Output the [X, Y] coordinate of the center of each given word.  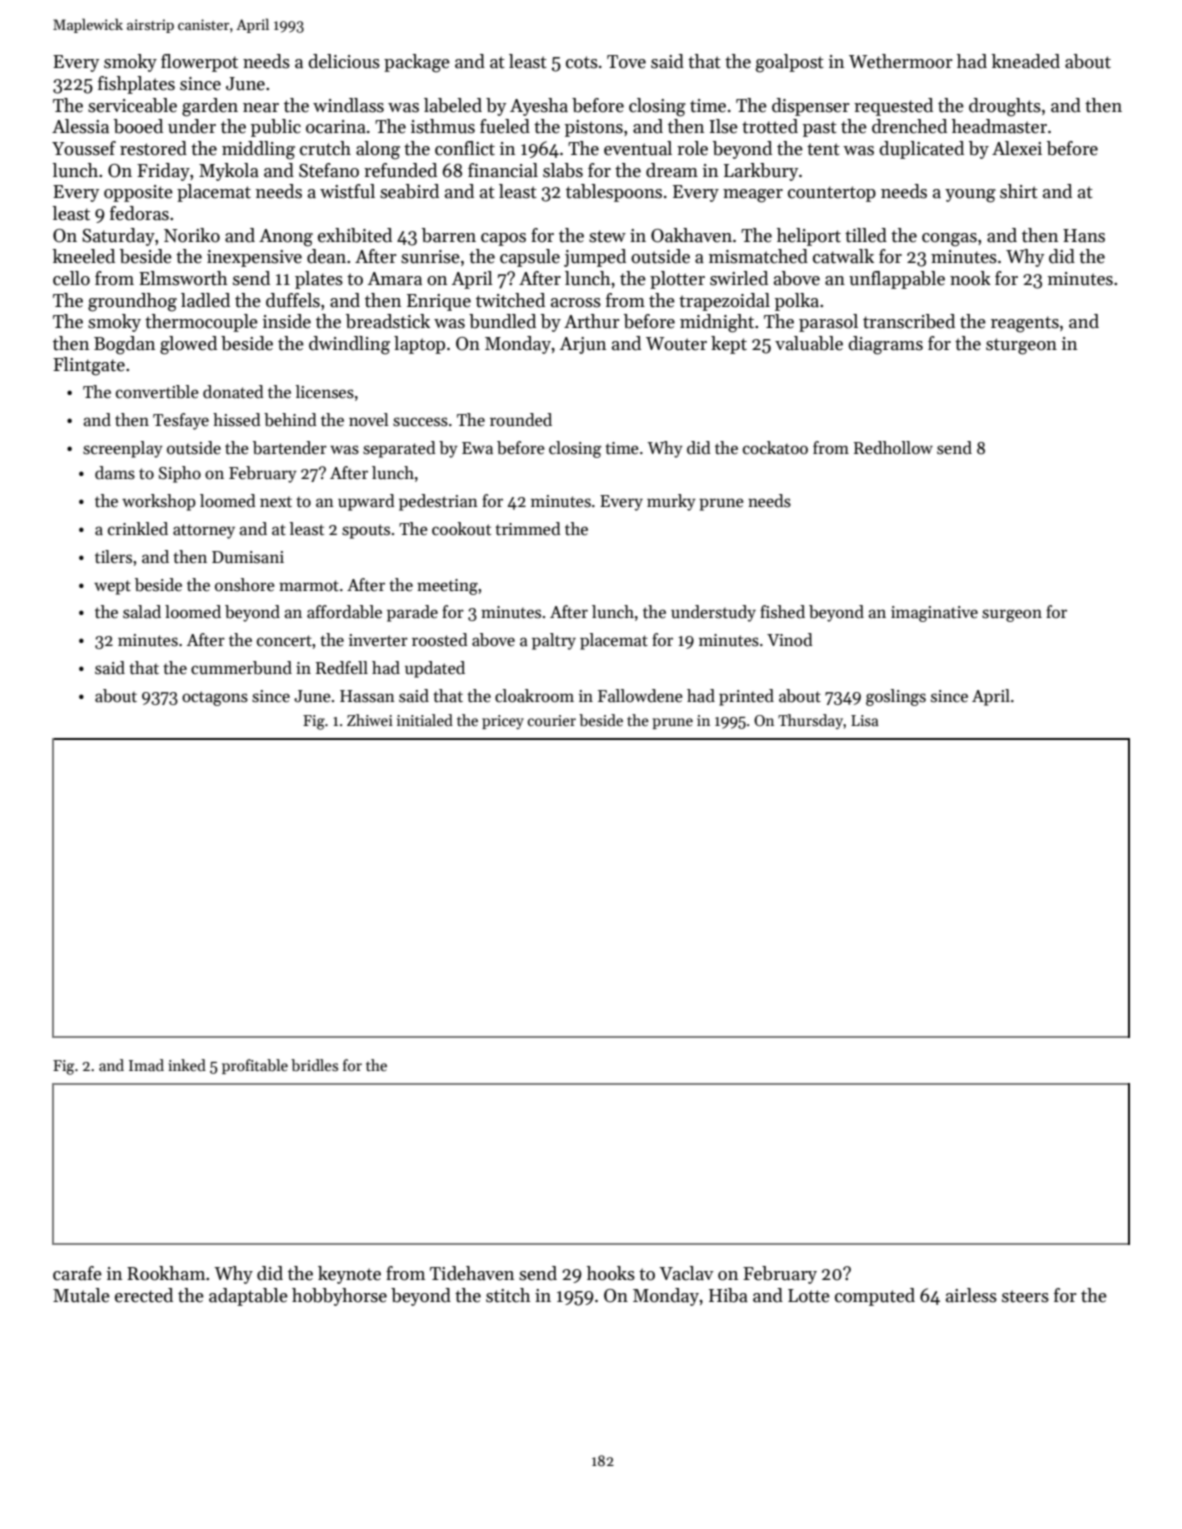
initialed [425, 720]
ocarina [336, 127]
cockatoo [775, 448]
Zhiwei [370, 720]
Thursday [811, 721]
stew [607, 236]
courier [552, 720]
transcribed [909, 321]
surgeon [1012, 615]
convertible [157, 392]
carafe [77, 1273]
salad [142, 612]
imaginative [934, 614]
